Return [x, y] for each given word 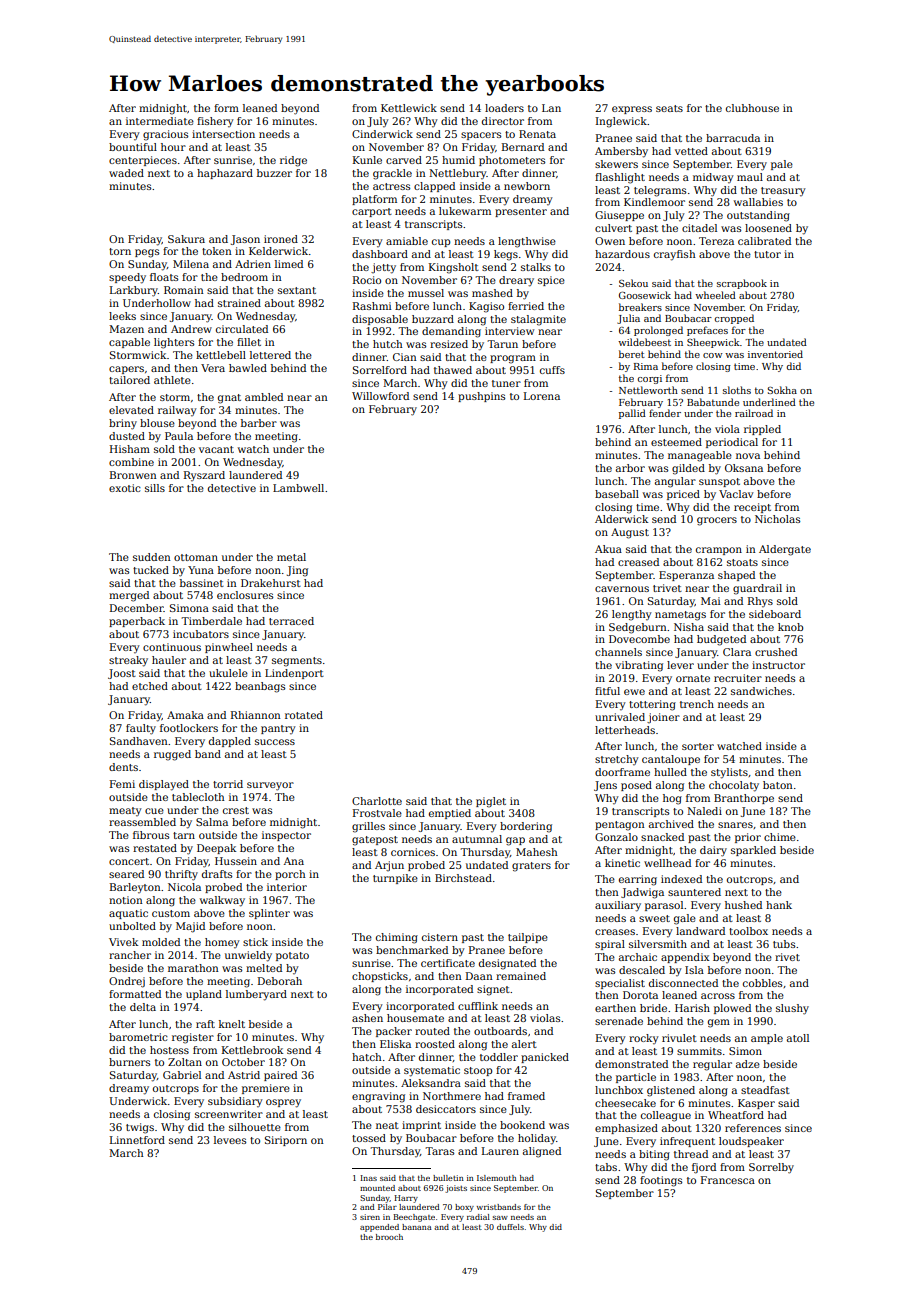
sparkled [753, 851]
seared [126, 874]
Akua [608, 549]
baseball [617, 494]
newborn [527, 186]
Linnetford [137, 1140]
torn [120, 251]
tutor [767, 254]
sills [155, 488]
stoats [742, 562]
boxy [464, 1208]
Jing [297, 571]
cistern [440, 937]
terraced [291, 621]
